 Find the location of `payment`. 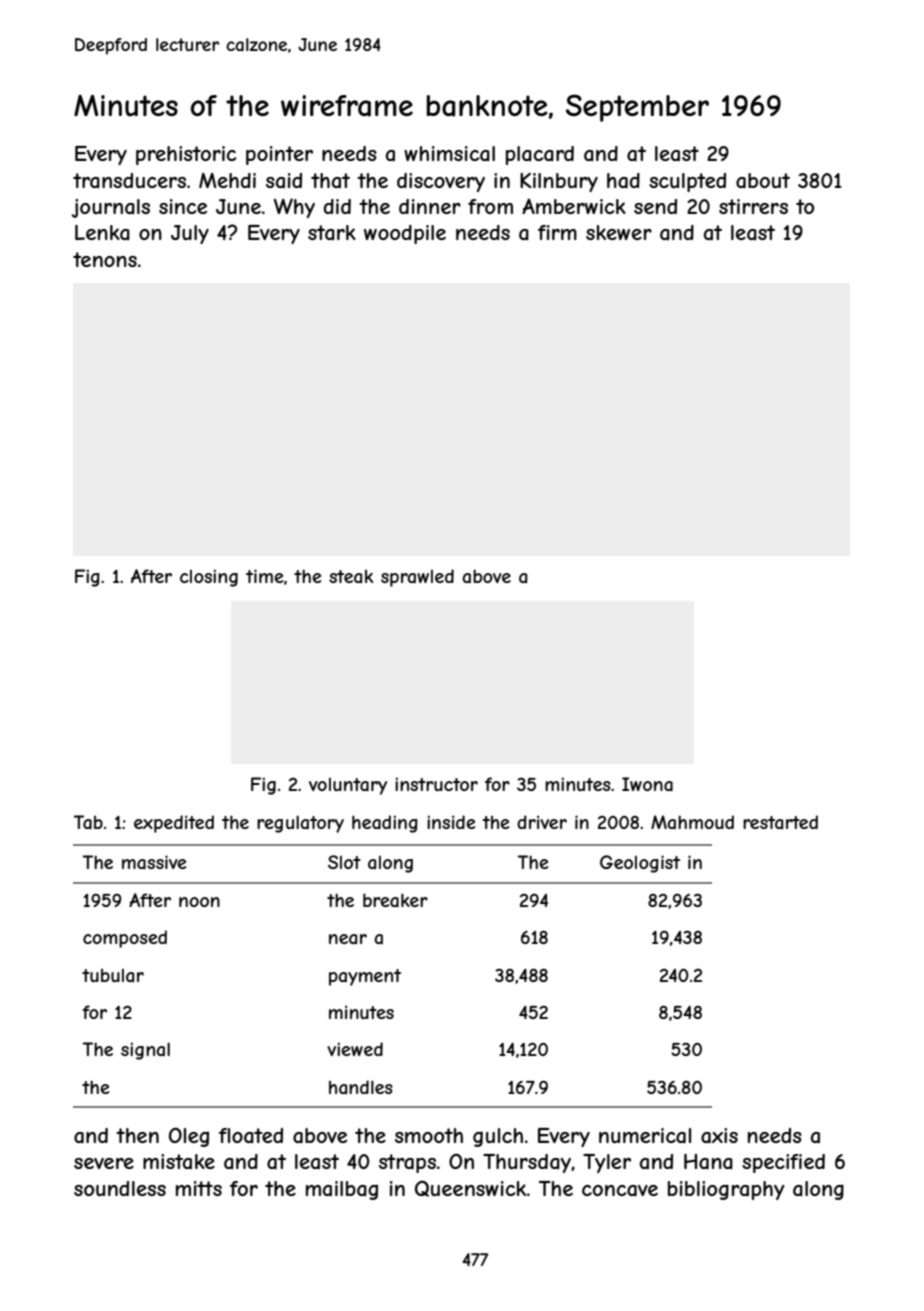

payment is located at coordinates (365, 977).
